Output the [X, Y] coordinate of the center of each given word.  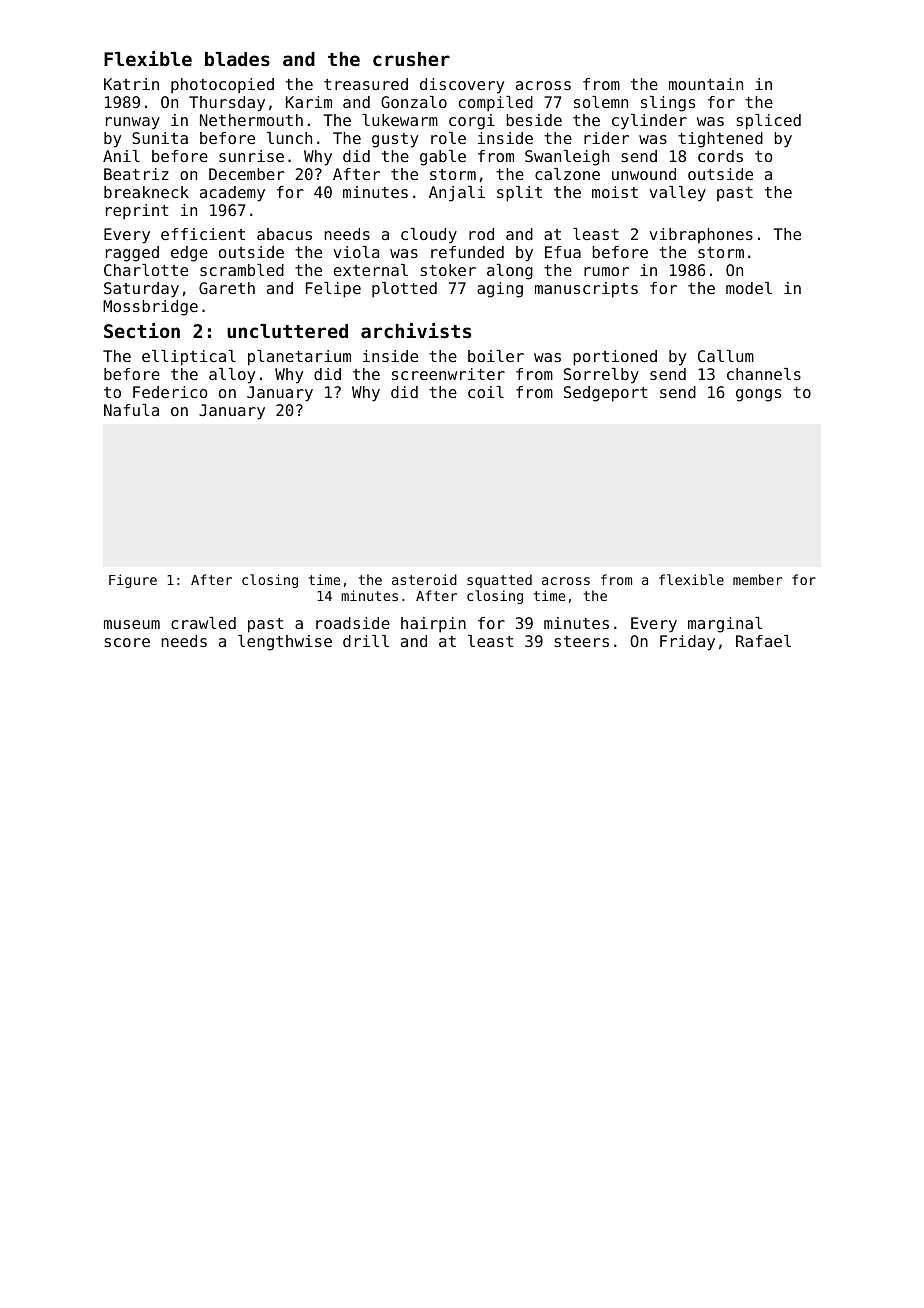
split [519, 194]
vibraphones [701, 235]
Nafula [131, 410]
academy [232, 194]
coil [486, 392]
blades [237, 59]
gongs [758, 395]
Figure [133, 581]
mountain [706, 84]
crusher [411, 59]
